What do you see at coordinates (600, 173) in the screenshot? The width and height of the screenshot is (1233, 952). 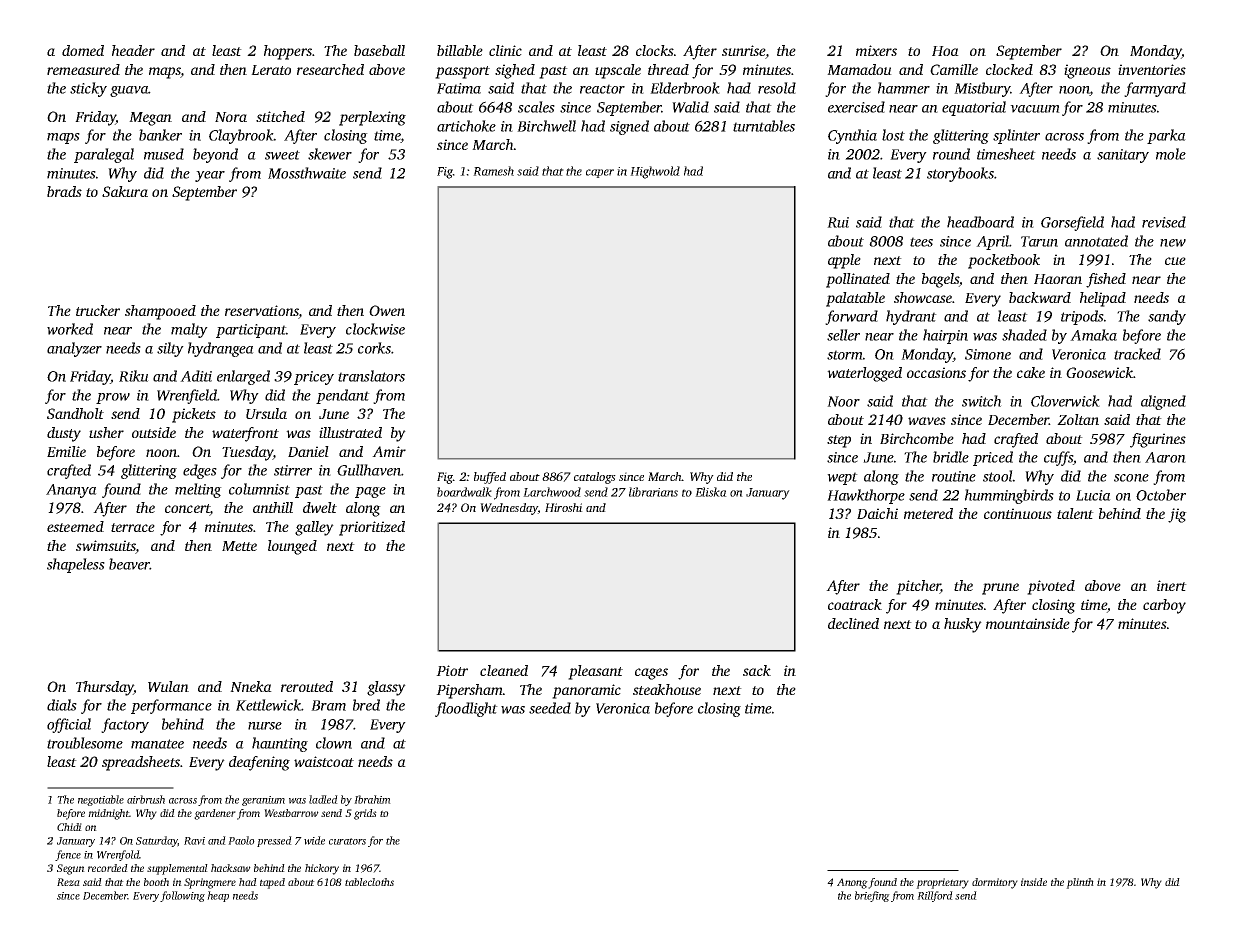 I see `caper` at bounding box center [600, 173].
